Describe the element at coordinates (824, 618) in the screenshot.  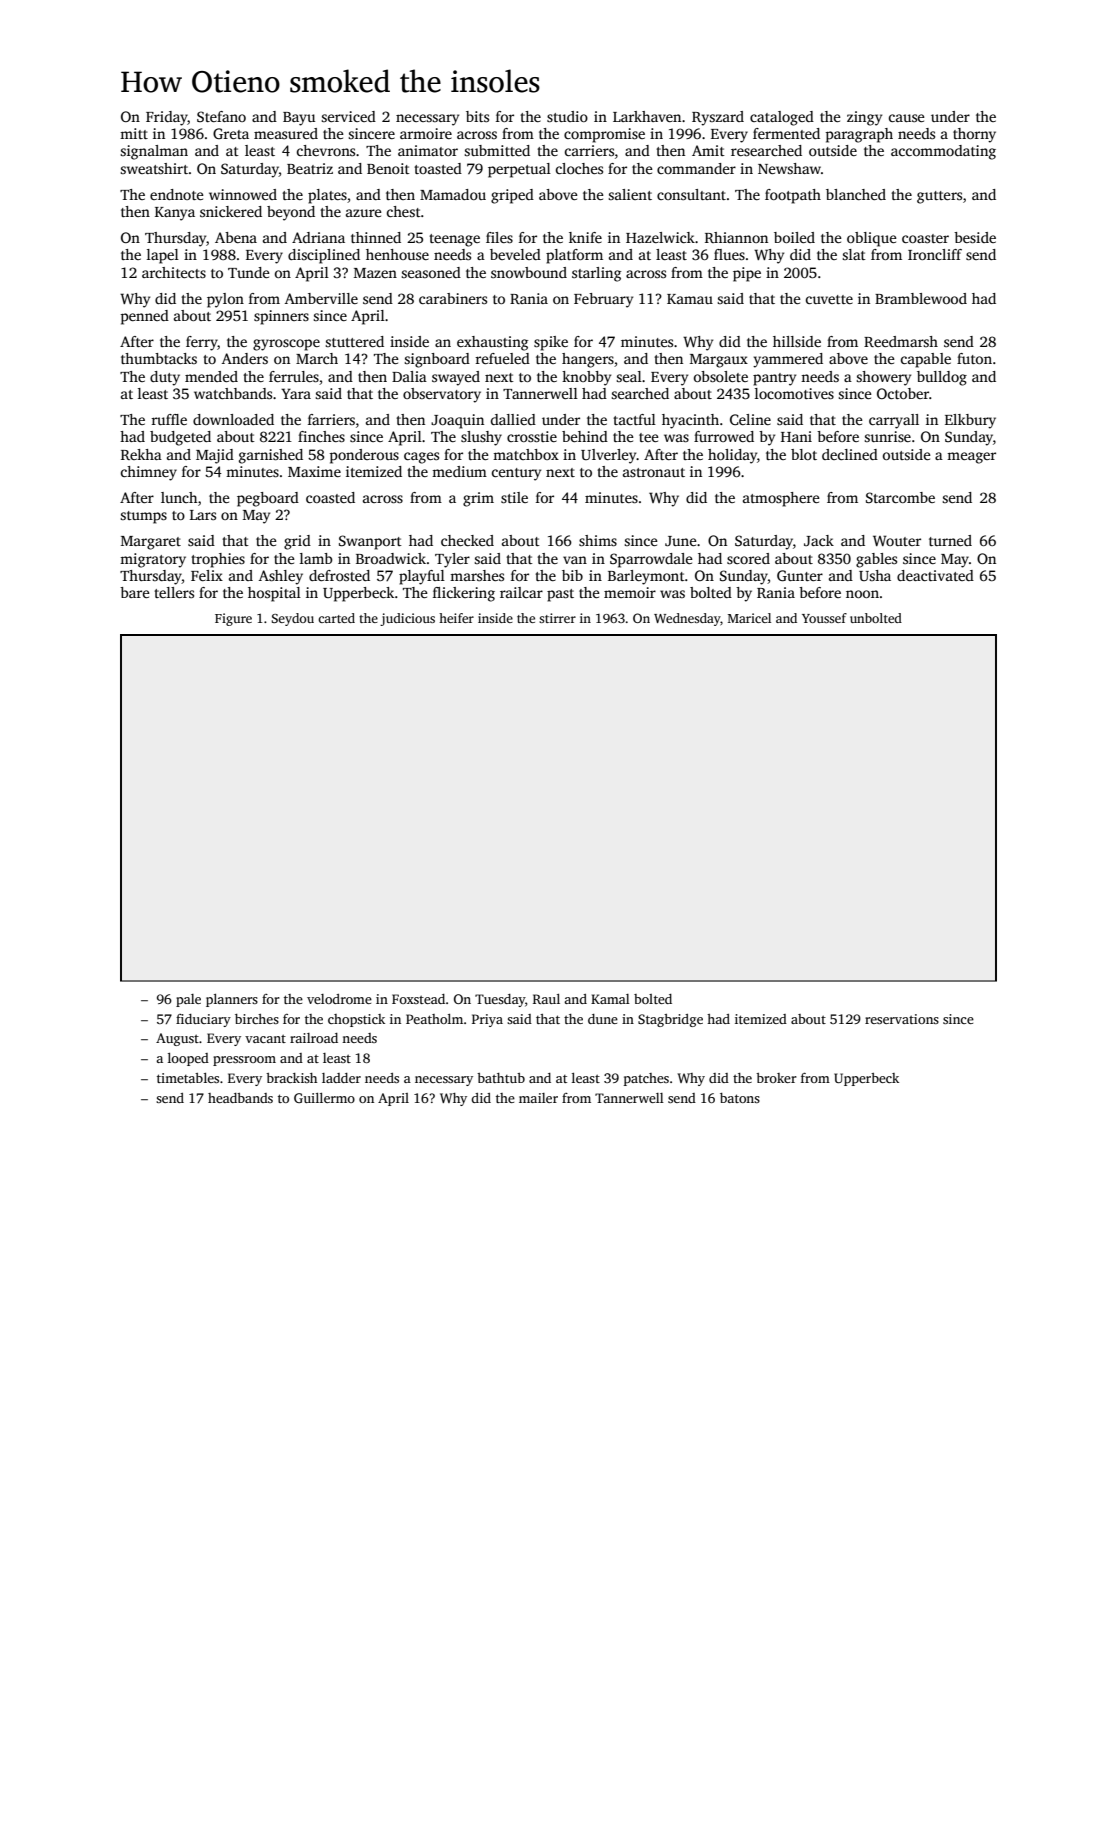
I see `Youssef` at that location.
